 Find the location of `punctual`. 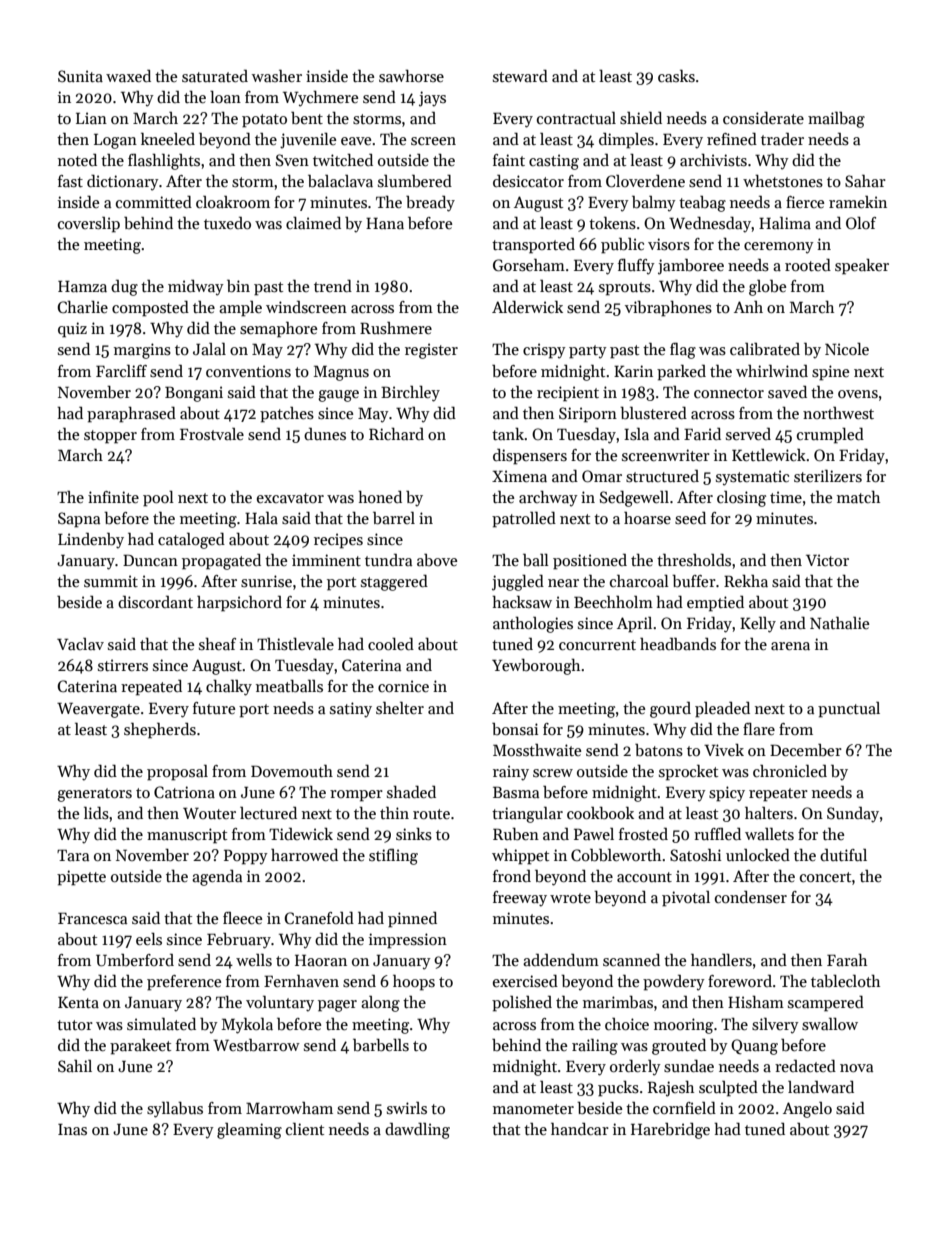

punctual is located at coordinates (849, 710).
